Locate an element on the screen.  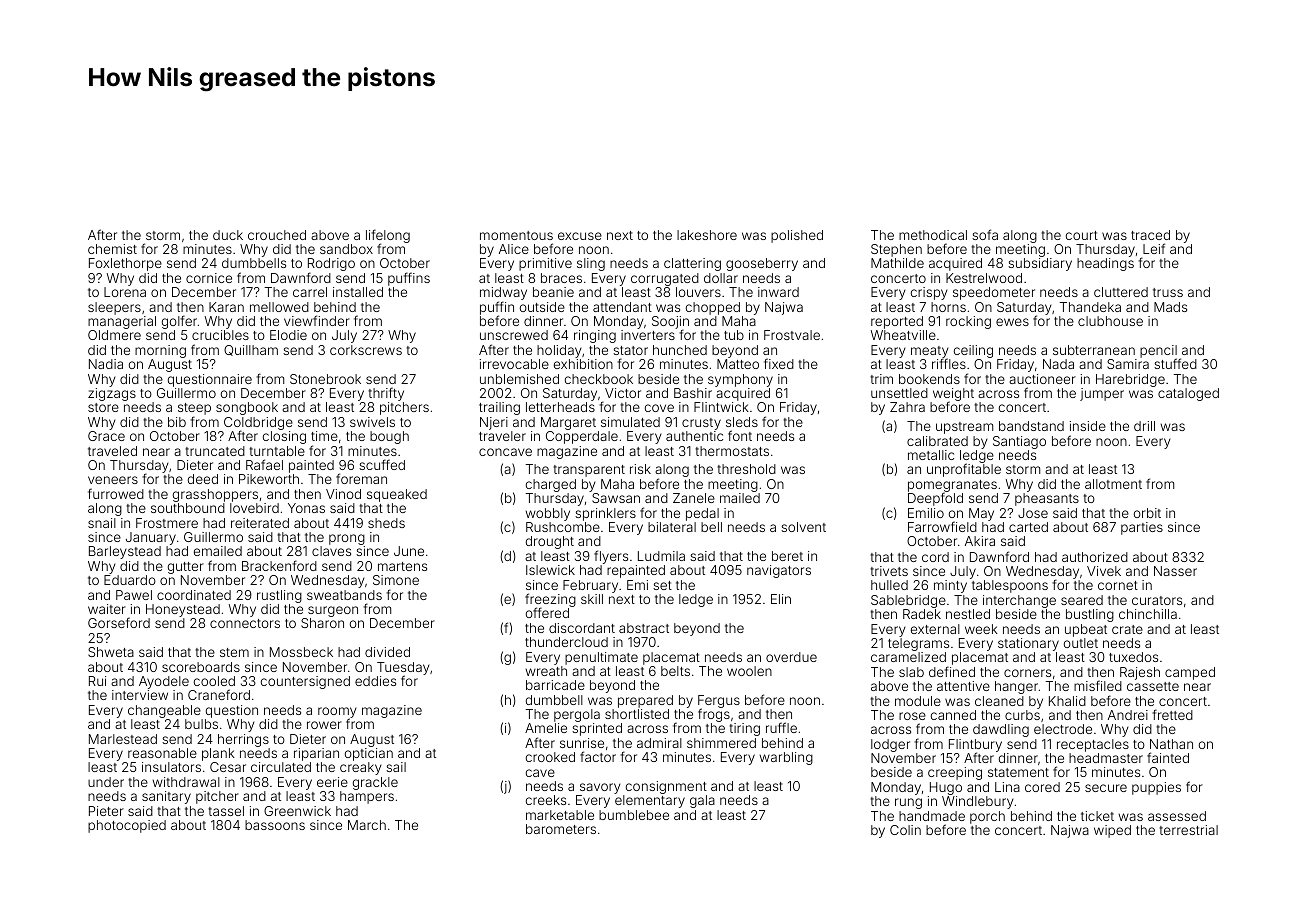
crate is located at coordinates (1127, 629).
